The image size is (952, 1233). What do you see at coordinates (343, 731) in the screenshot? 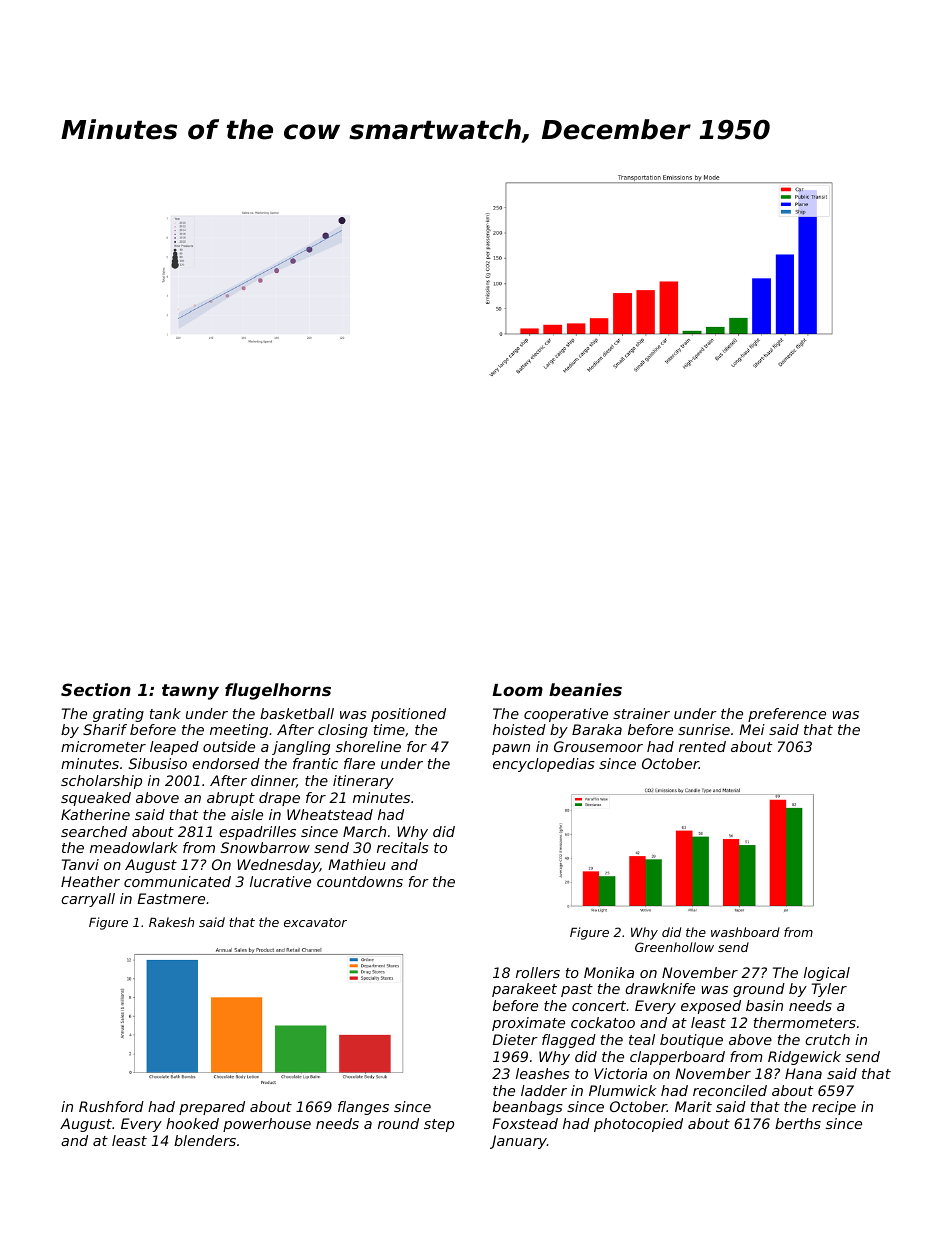
I see `closing` at bounding box center [343, 731].
